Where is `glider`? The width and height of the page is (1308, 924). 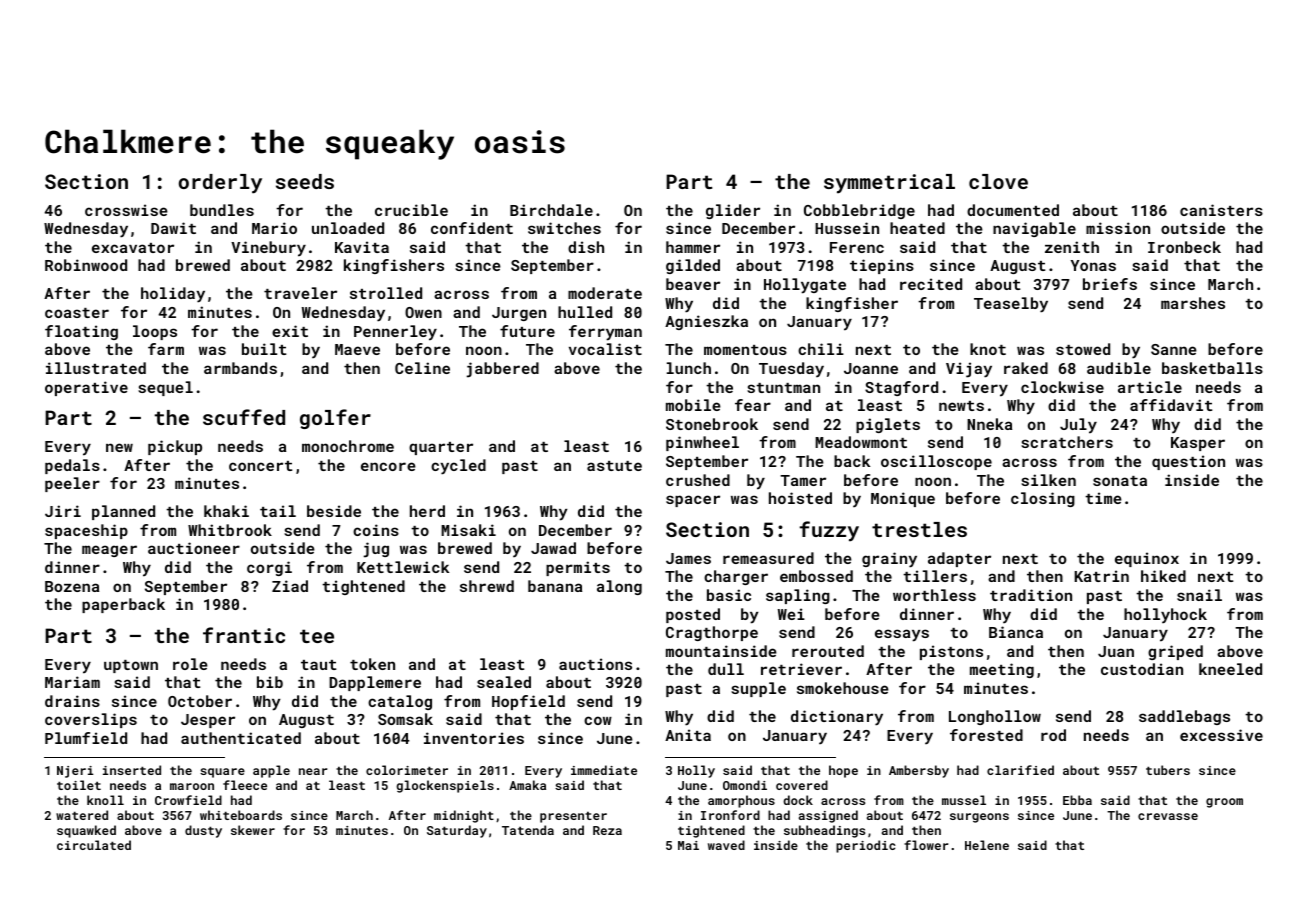
glider is located at coordinates (733, 211).
